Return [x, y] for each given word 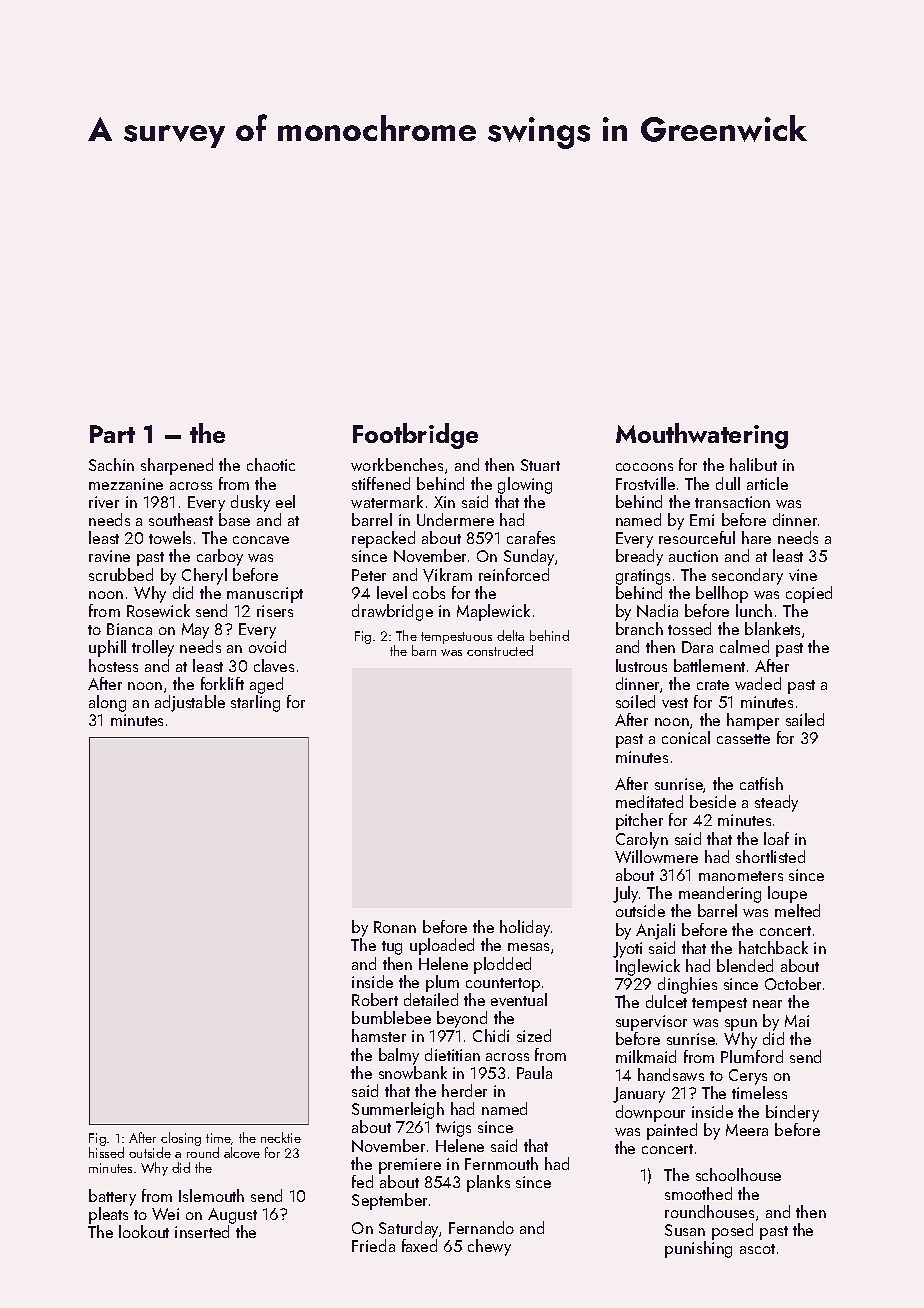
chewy [489, 1247]
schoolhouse [738, 1174]
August [232, 1216]
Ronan [395, 927]
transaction [732, 502]
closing [181, 1139]
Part [112, 434]
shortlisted [770, 856]
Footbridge [415, 436]
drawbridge [392, 612]
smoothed [698, 1193]
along [107, 703]
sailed [805, 719]
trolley [153, 648]
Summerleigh [398, 1110]
